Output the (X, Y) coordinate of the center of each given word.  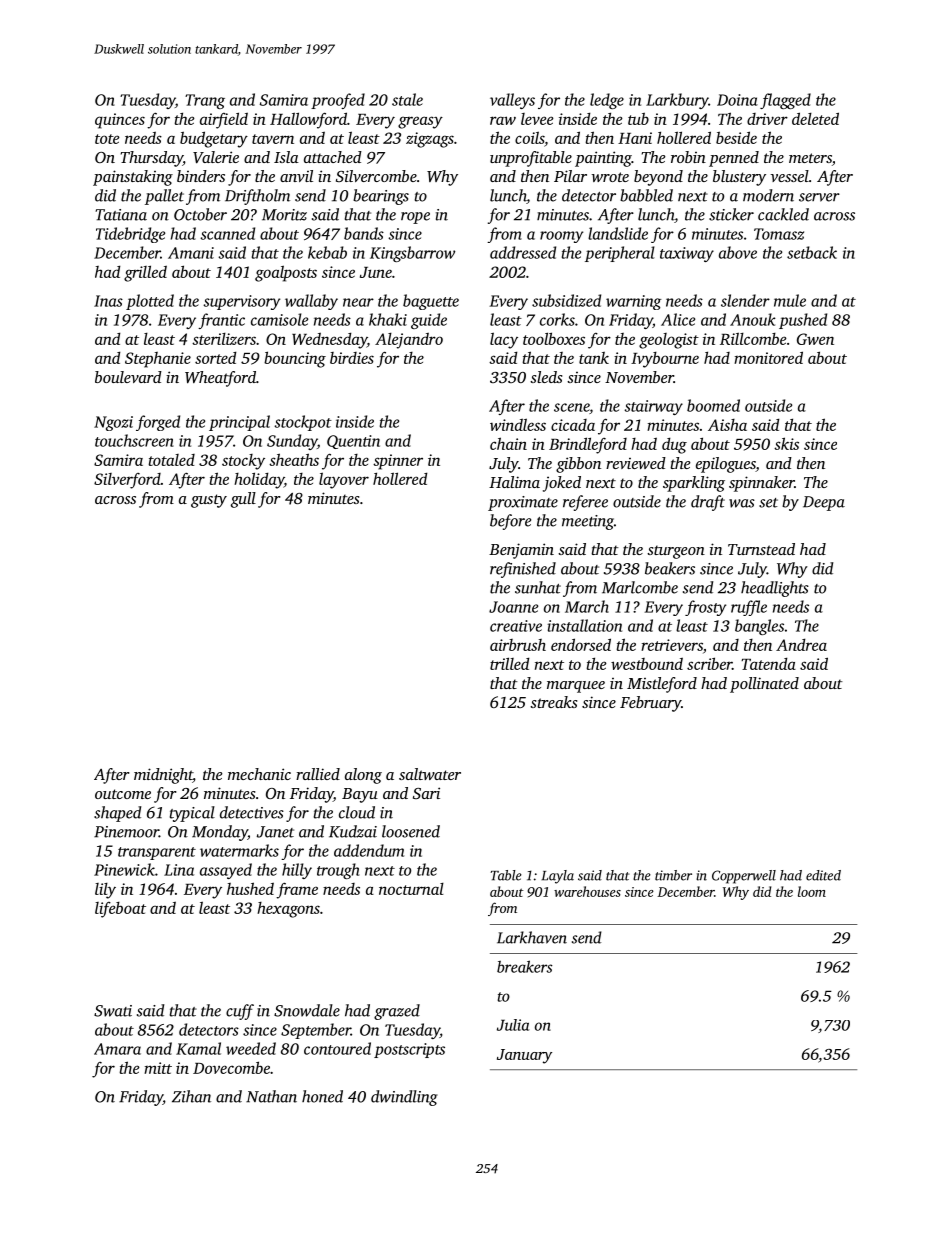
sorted (215, 358)
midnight (163, 776)
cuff (240, 1012)
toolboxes (554, 338)
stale (407, 99)
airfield (224, 120)
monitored (768, 357)
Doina (737, 100)
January (524, 1056)
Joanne (513, 607)
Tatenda (768, 664)
